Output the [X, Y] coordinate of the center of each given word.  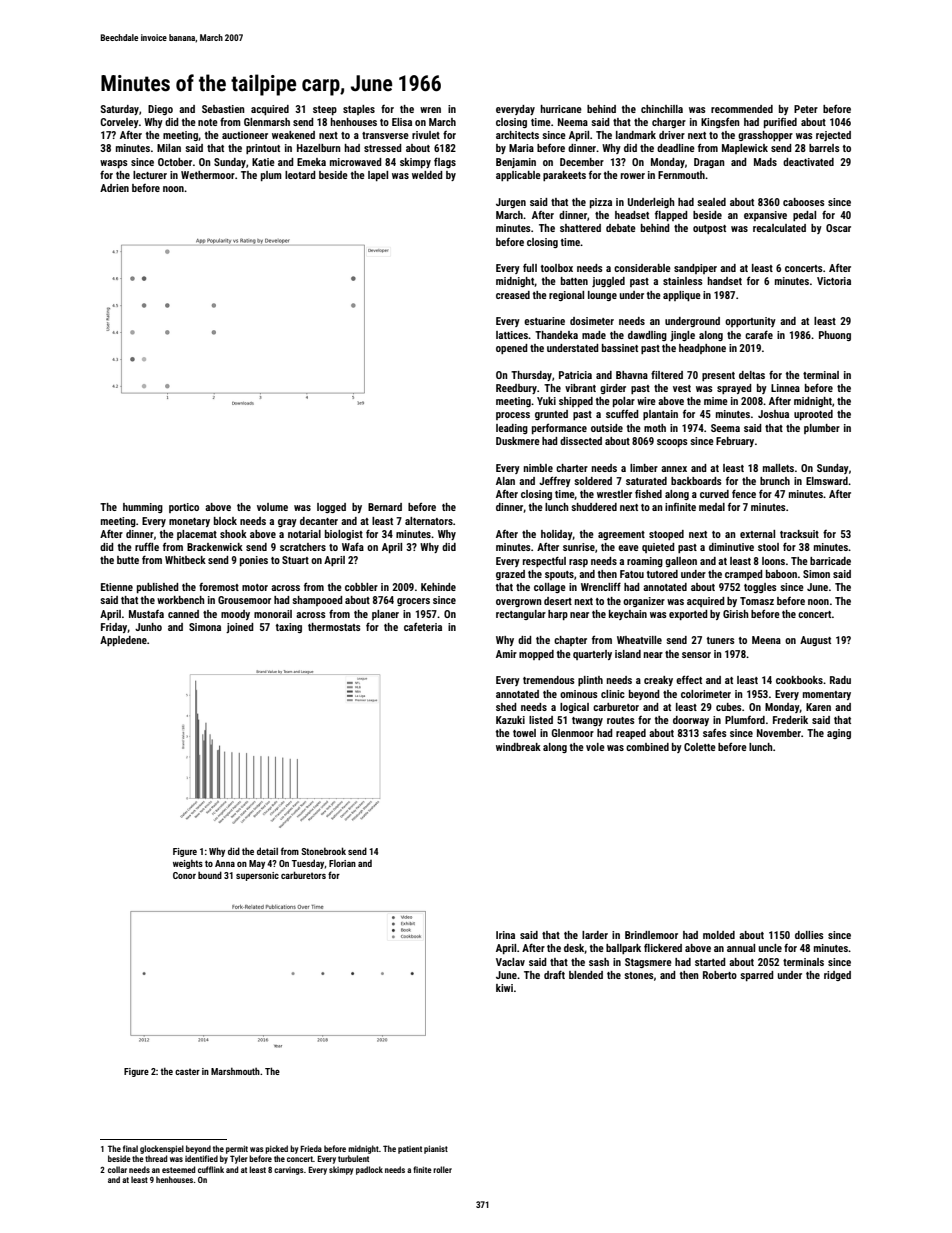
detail [267, 851]
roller [442, 1169]
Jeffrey [555, 481]
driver [672, 135]
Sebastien [223, 109]
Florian [342, 863]
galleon [681, 562]
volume [272, 507]
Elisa [402, 122]
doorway [691, 721]
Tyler [239, 1159]
